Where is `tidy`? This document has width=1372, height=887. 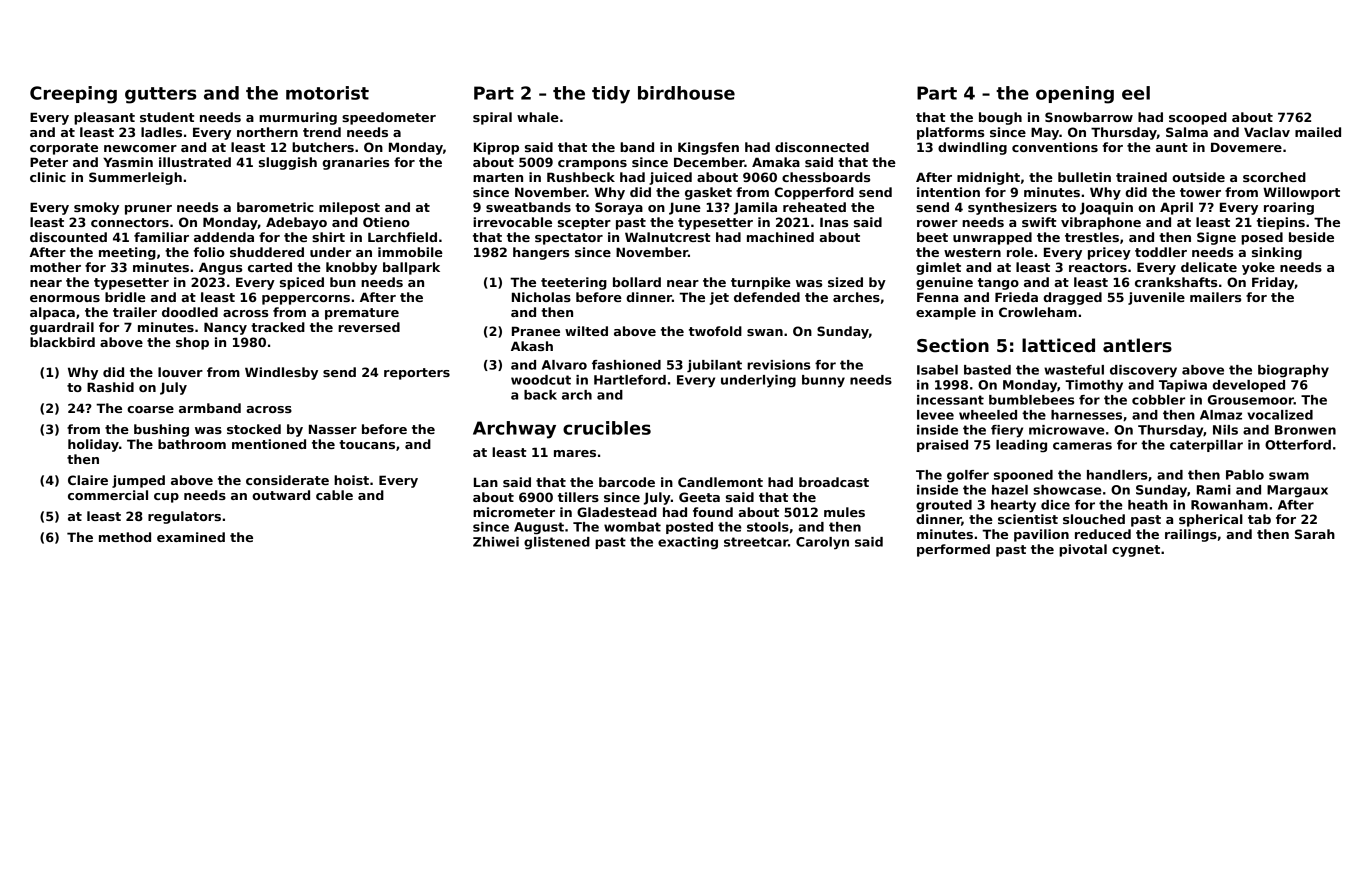
tidy is located at coordinates (611, 95).
